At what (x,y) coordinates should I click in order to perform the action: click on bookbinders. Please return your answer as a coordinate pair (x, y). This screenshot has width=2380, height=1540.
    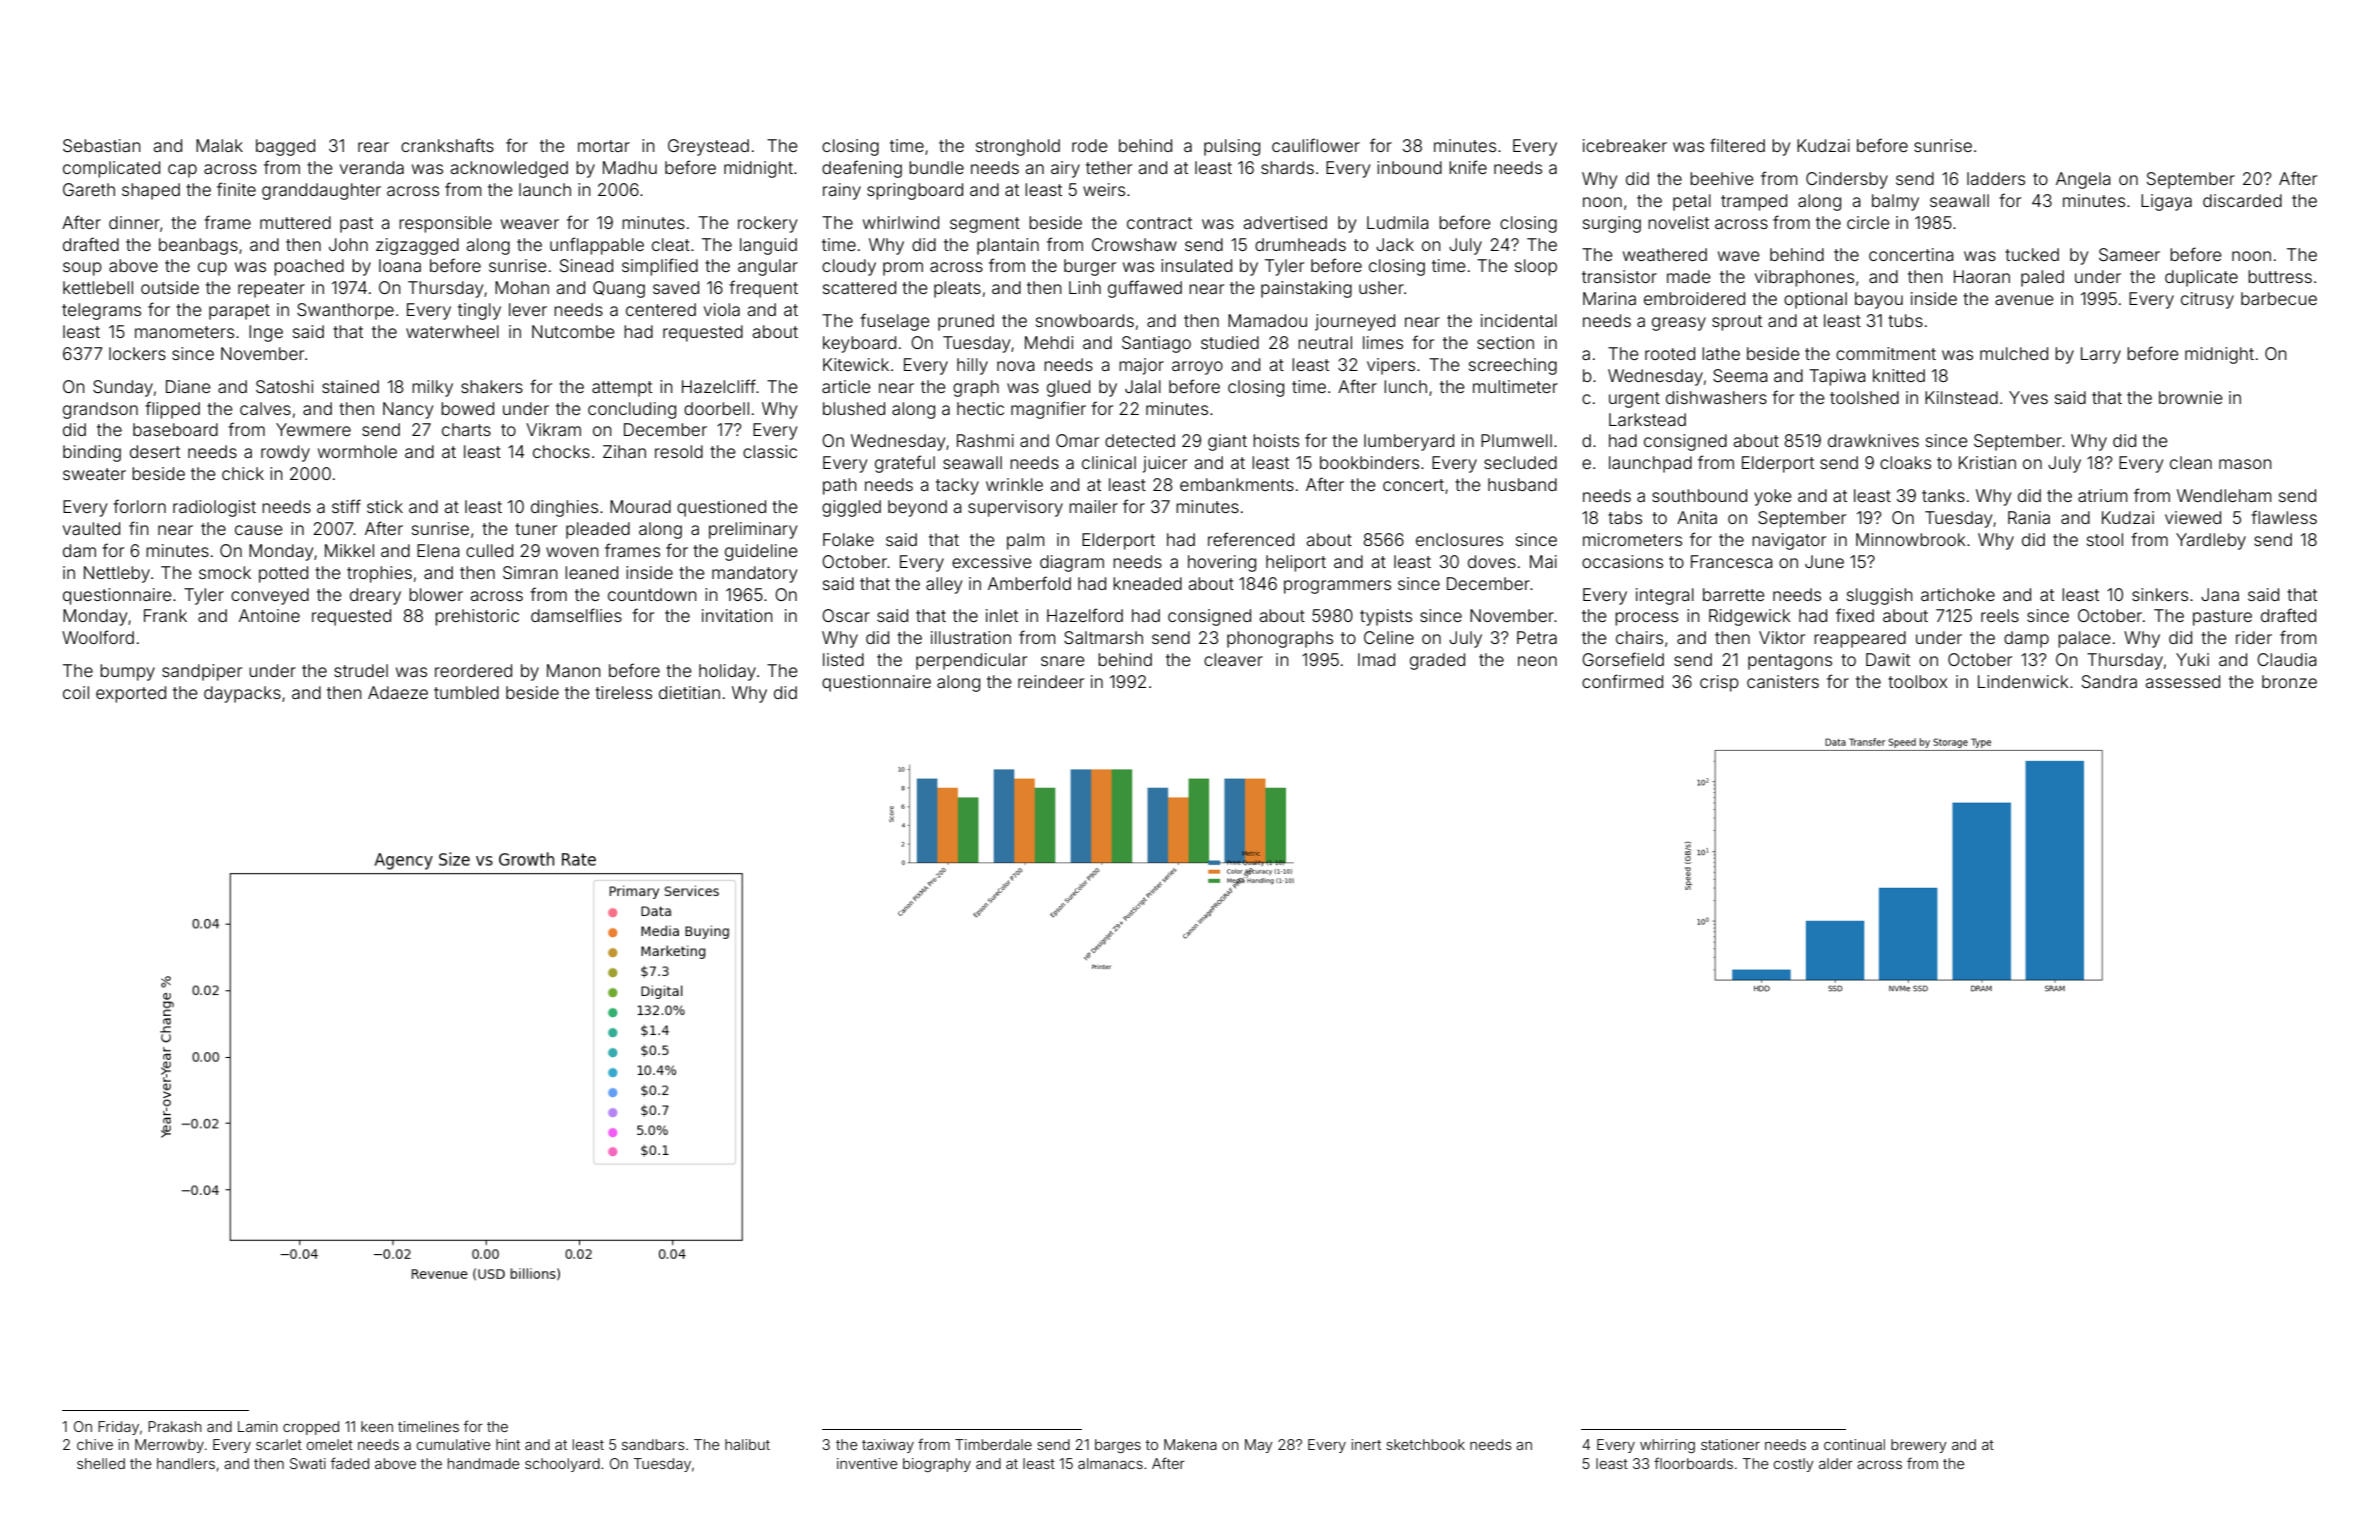
    Looking at the image, I should click on (1369, 462).
